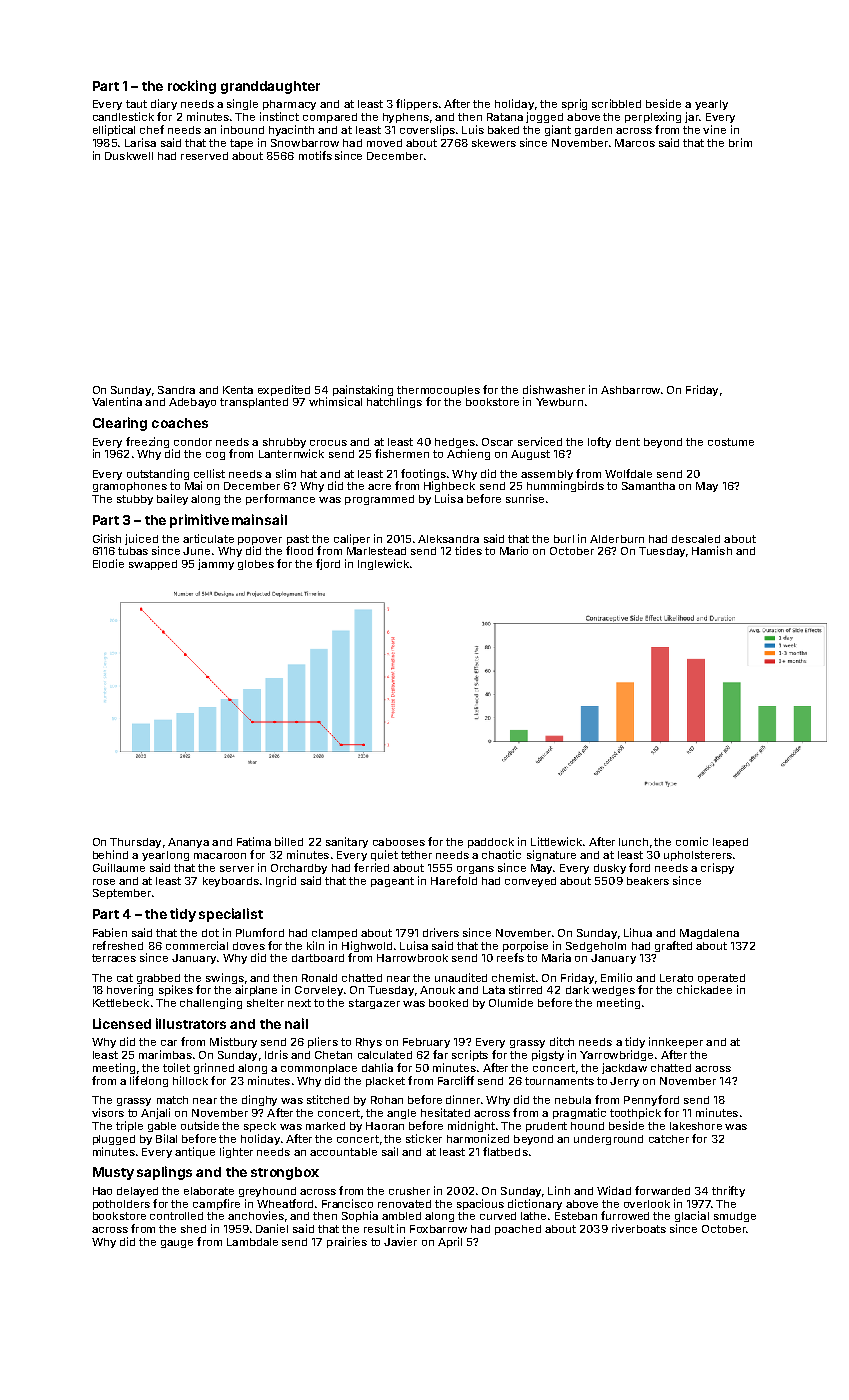 Image resolution: width=849 pixels, height=1400 pixels. What do you see at coordinates (108, 563) in the screenshot?
I see `Elodie` at bounding box center [108, 563].
